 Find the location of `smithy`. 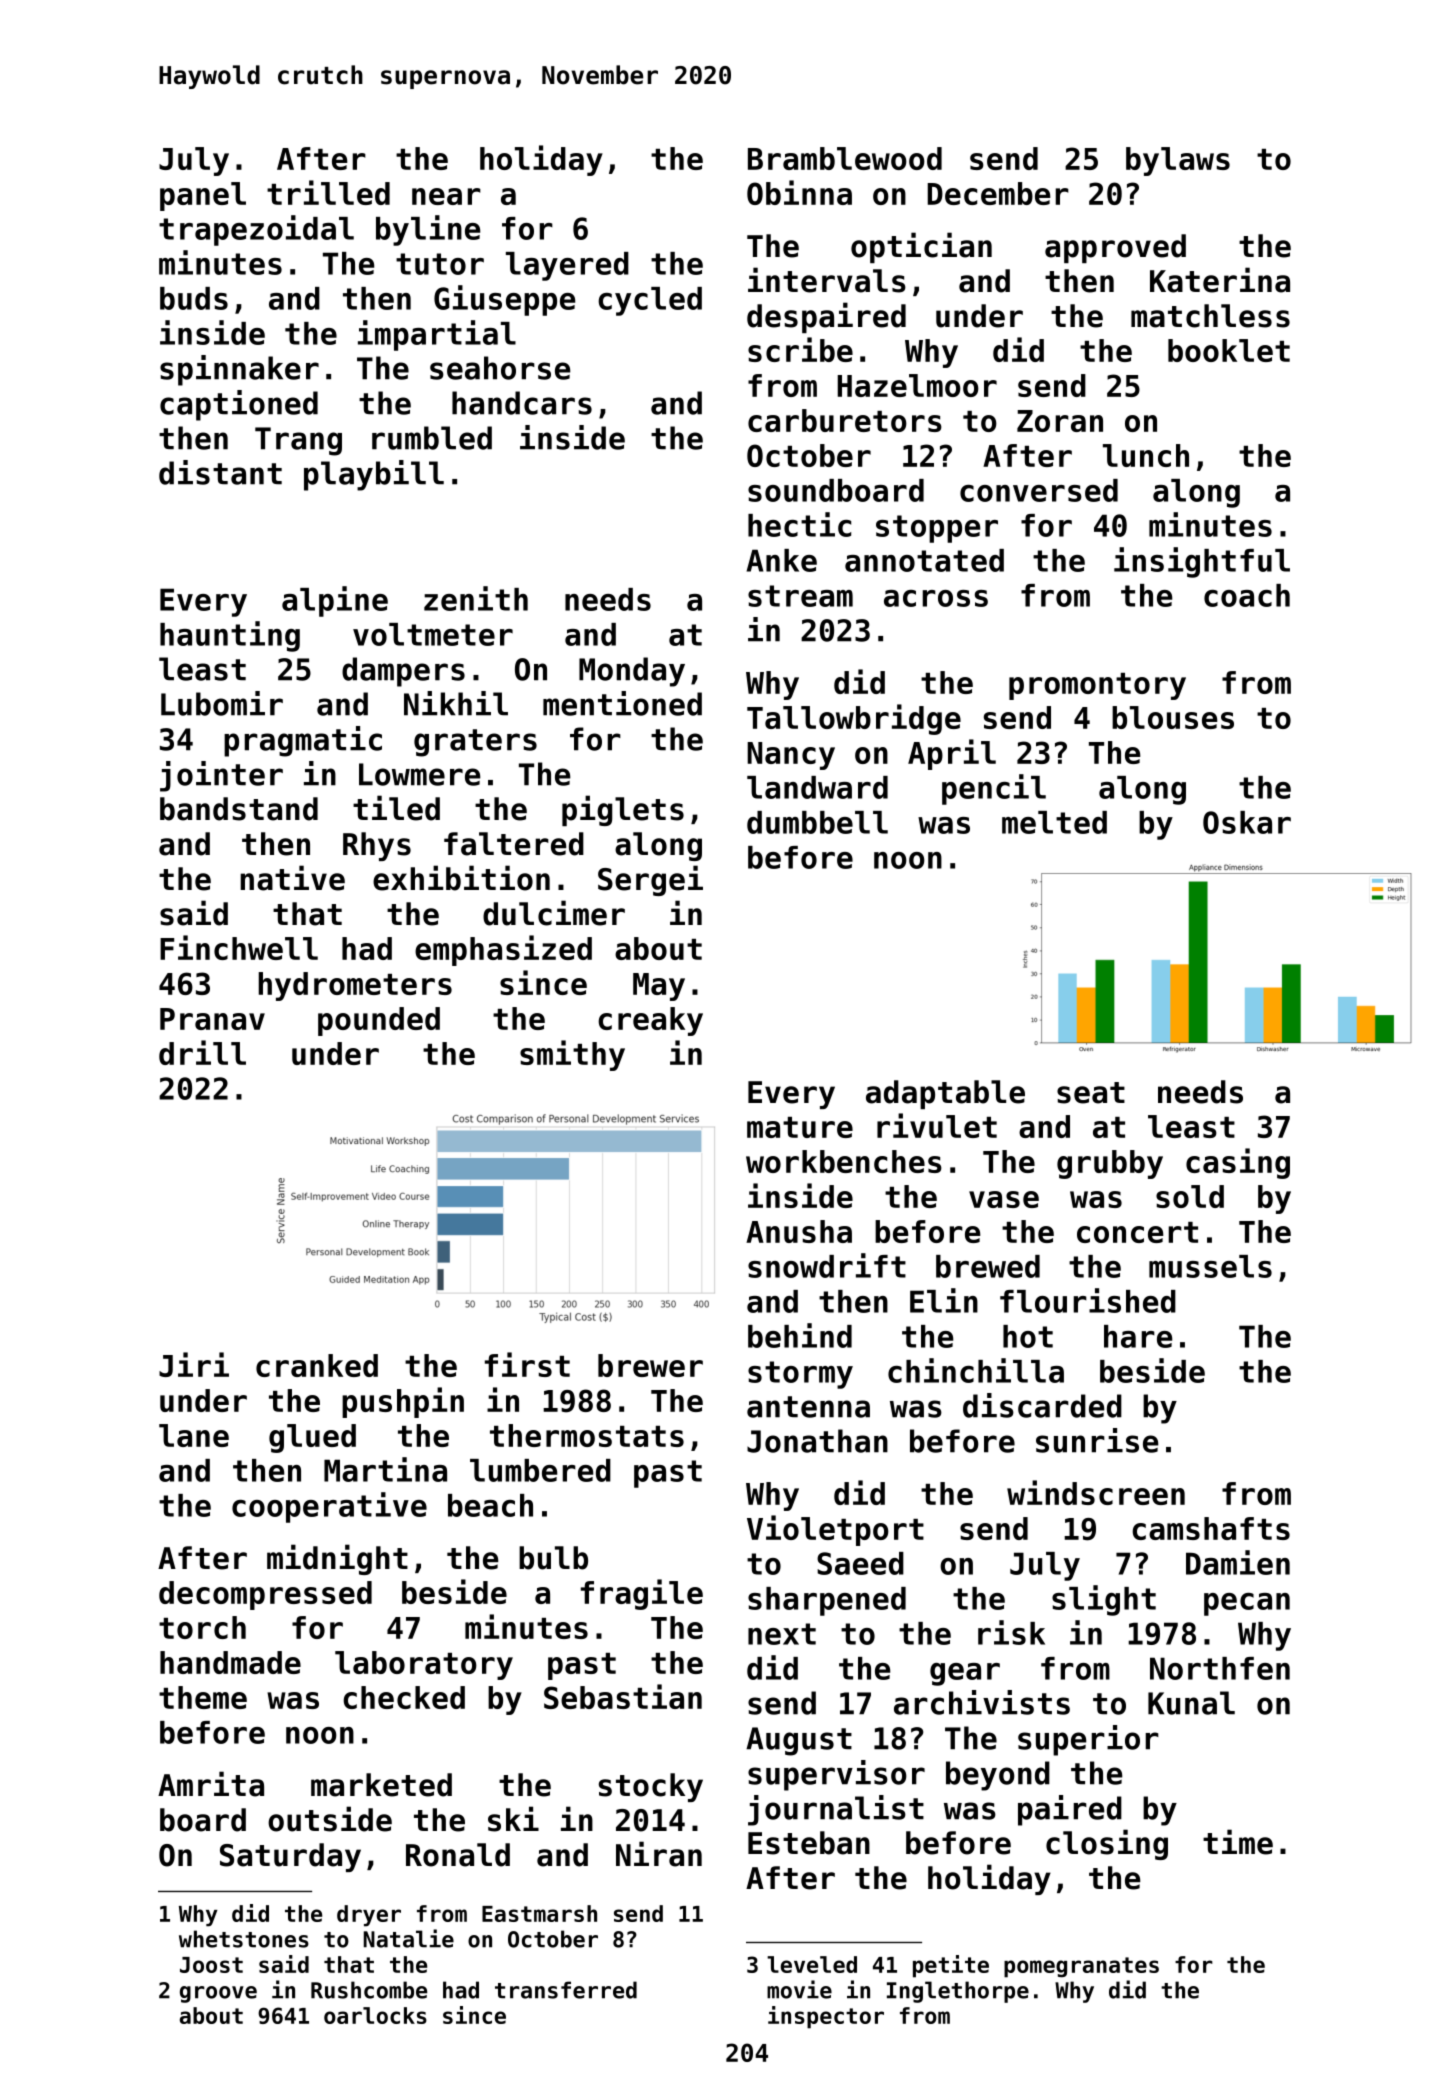

smithy is located at coordinates (572, 1055).
